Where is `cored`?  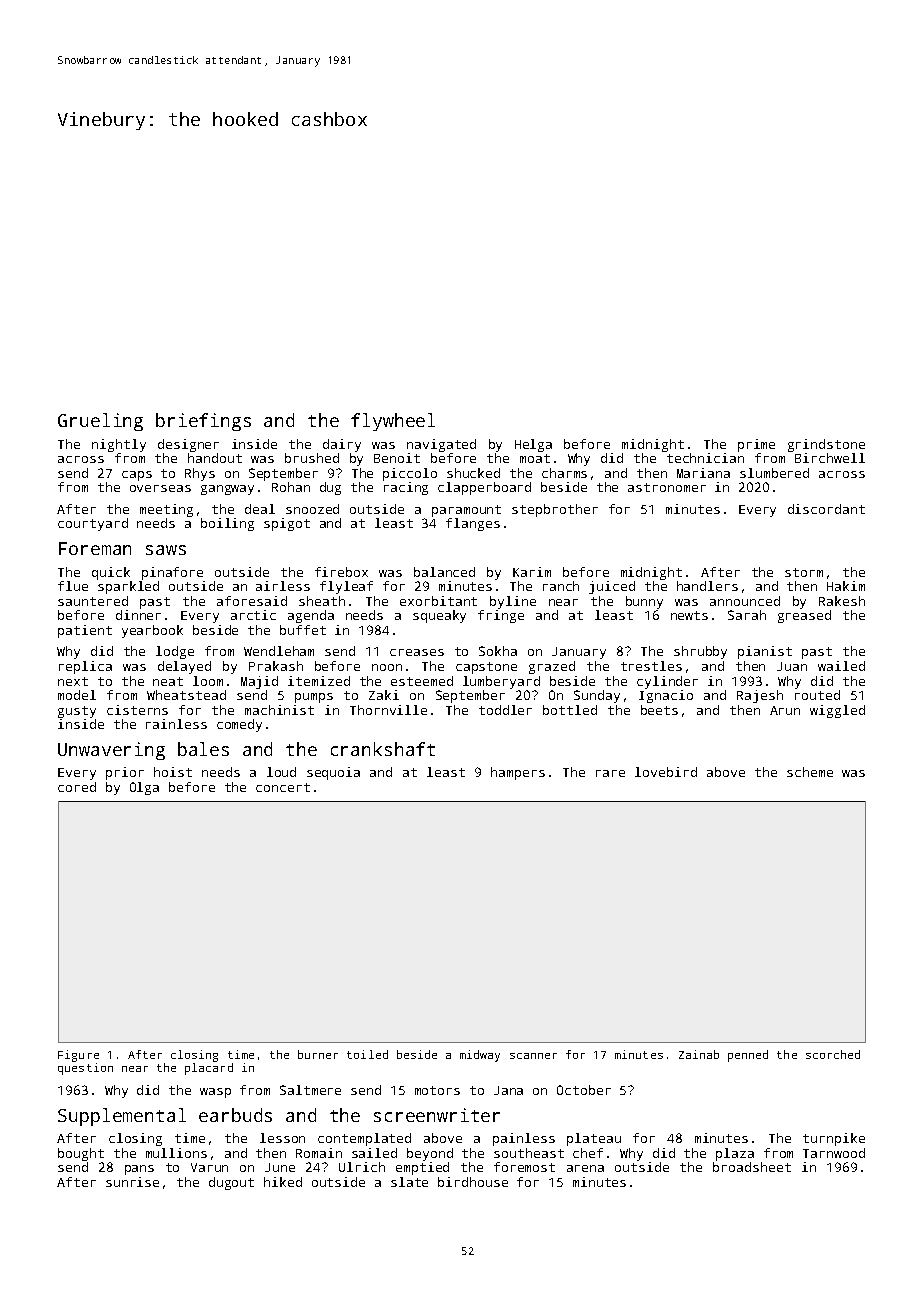
cored is located at coordinates (77, 787).
